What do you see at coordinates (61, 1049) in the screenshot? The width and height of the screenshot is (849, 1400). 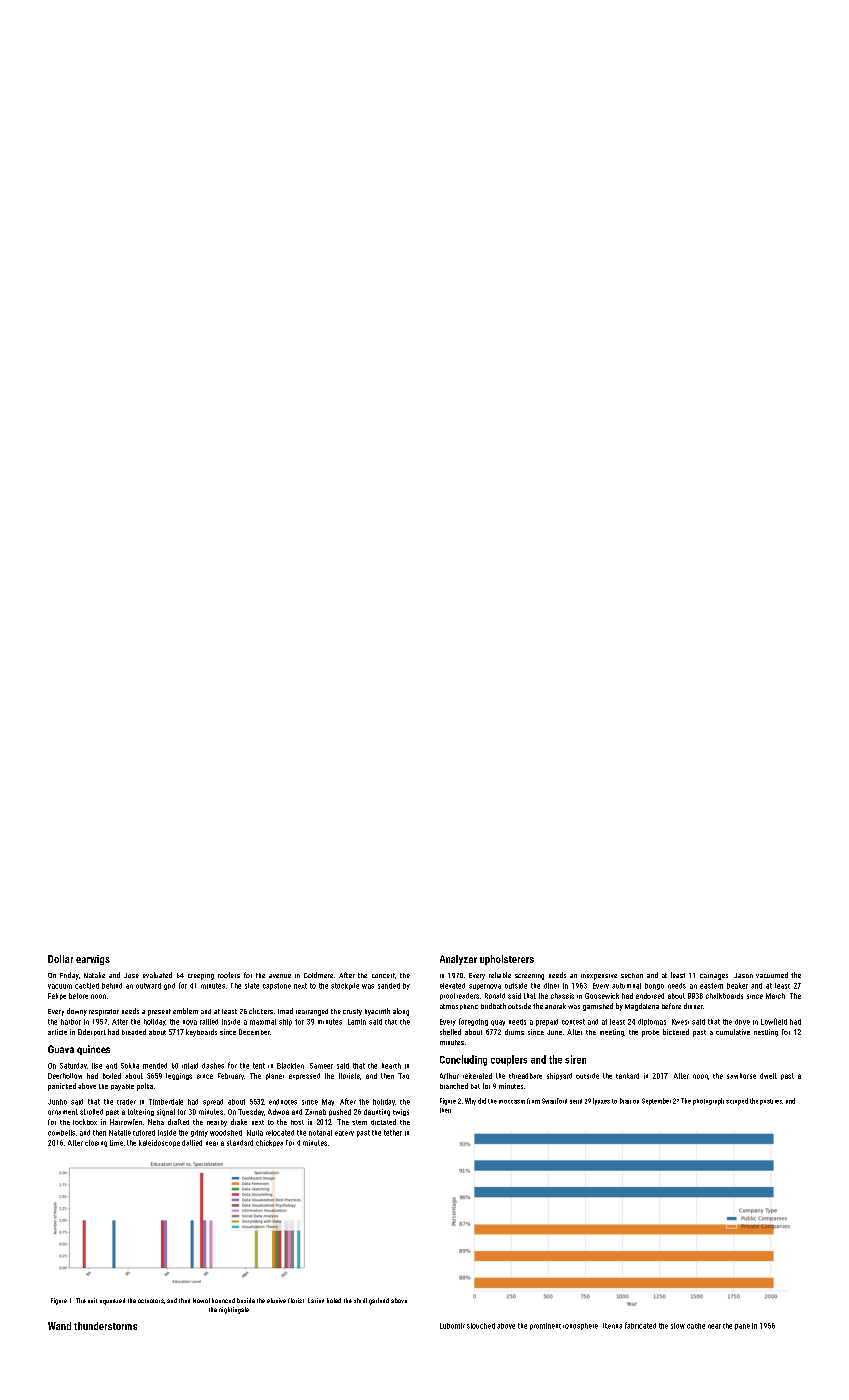 I see `Guava` at bounding box center [61, 1049].
